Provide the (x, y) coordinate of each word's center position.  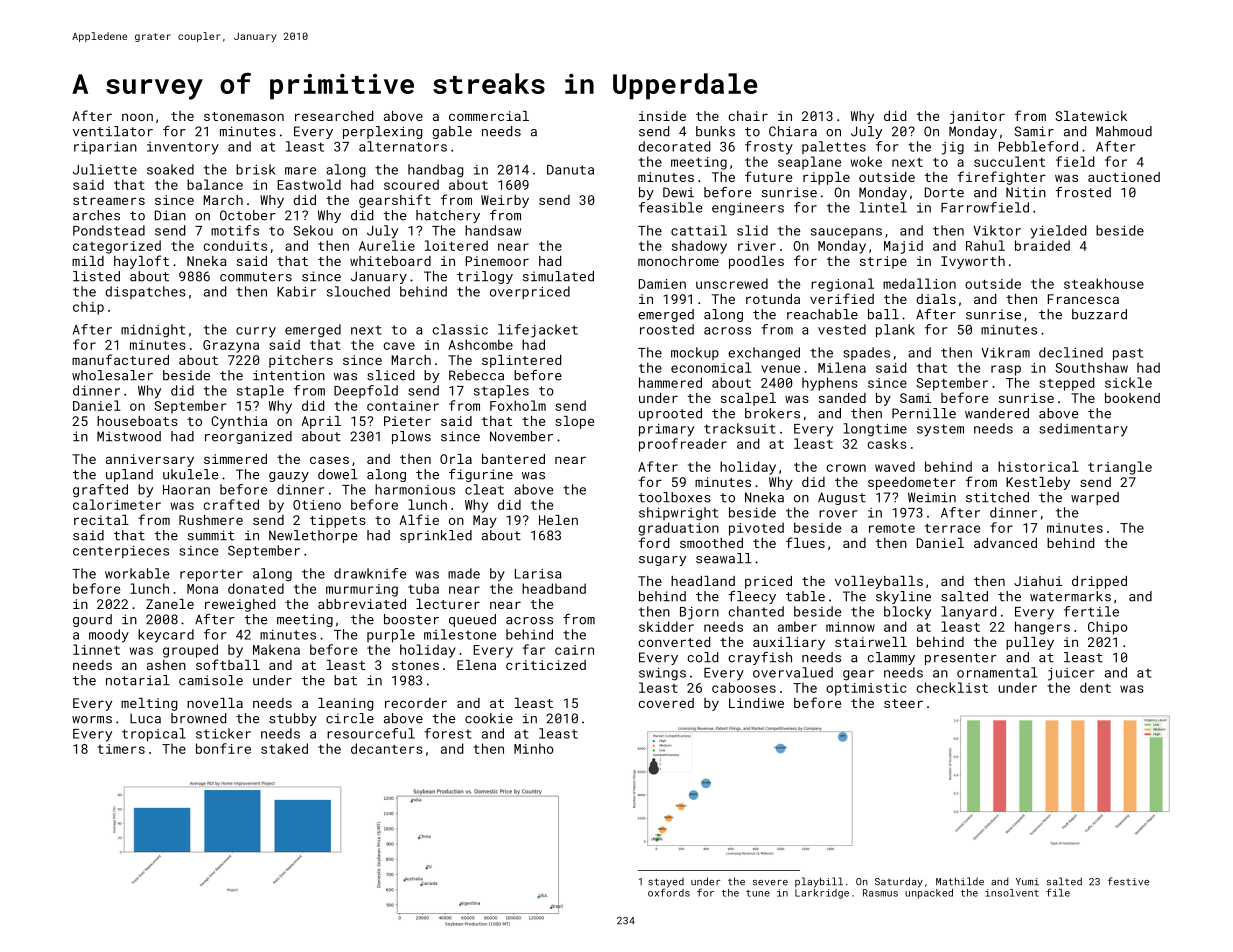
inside (662, 116)
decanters (387, 748)
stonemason (244, 116)
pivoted (756, 529)
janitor (977, 117)
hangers (1042, 628)
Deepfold (366, 391)
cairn (574, 650)
